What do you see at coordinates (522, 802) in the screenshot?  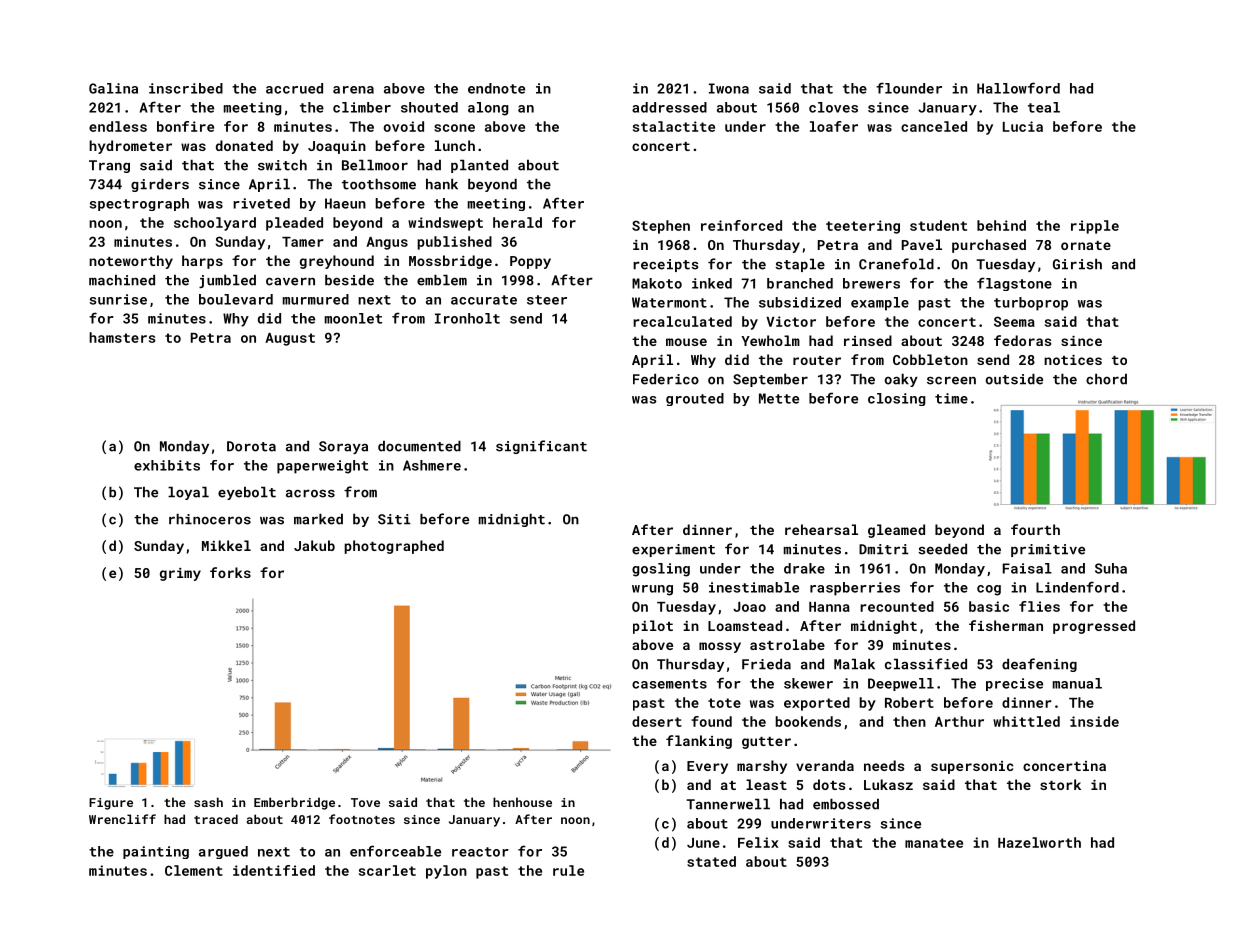 I see `henhouse` at bounding box center [522, 802].
